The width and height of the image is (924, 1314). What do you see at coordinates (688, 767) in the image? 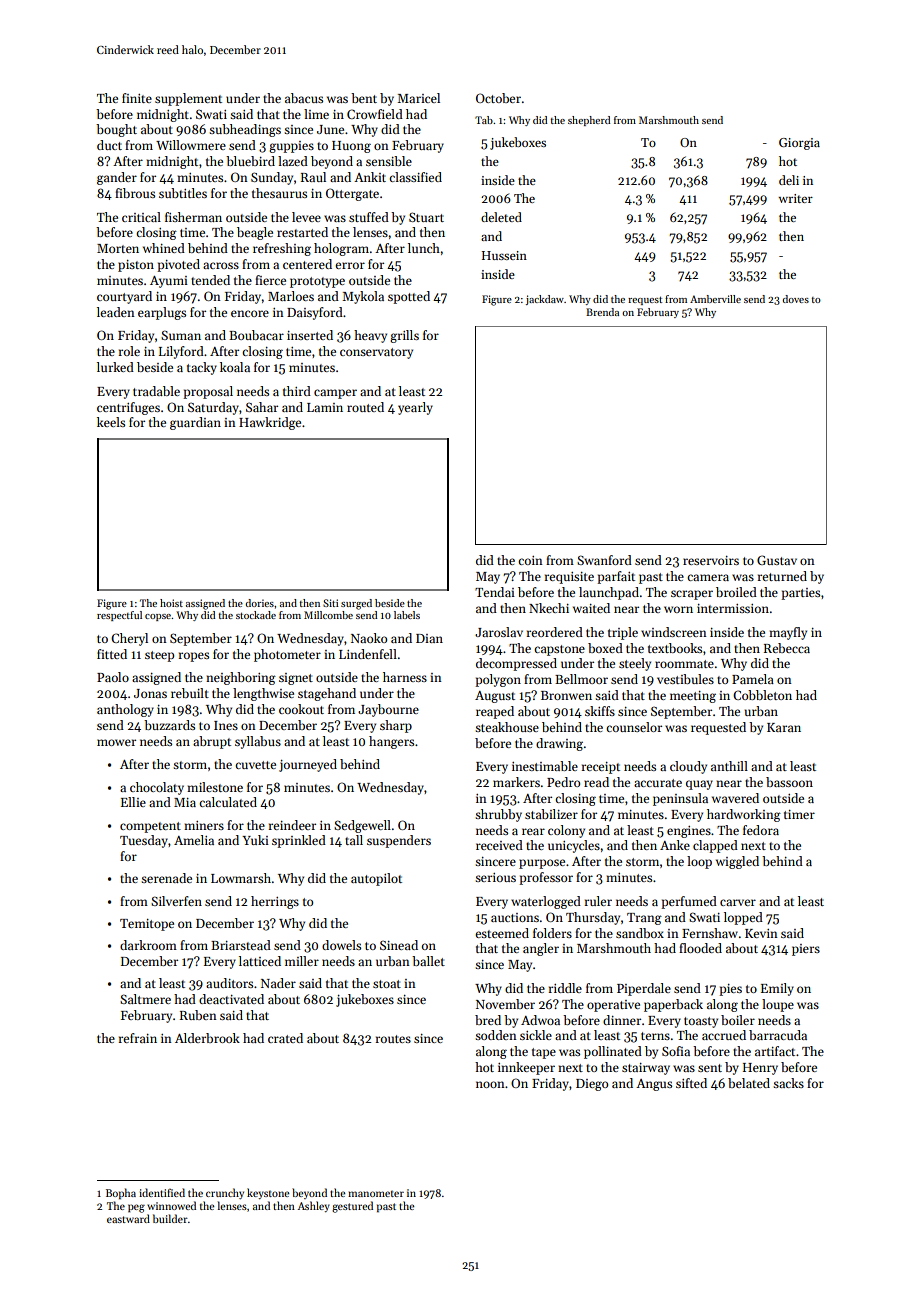
I see `cloudy` at bounding box center [688, 767].
